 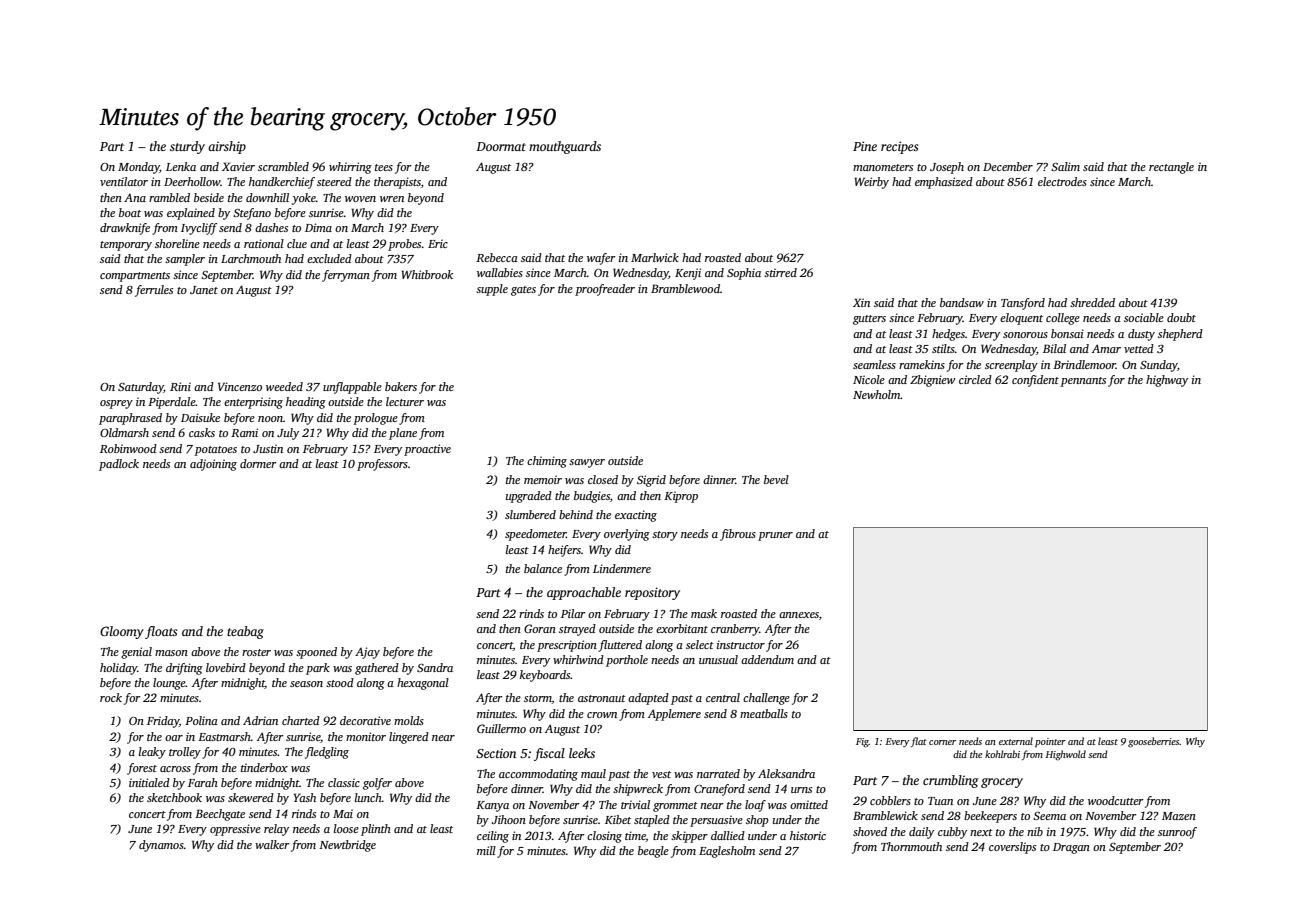 What do you see at coordinates (869, 379) in the image?
I see `Nicole` at bounding box center [869, 379].
